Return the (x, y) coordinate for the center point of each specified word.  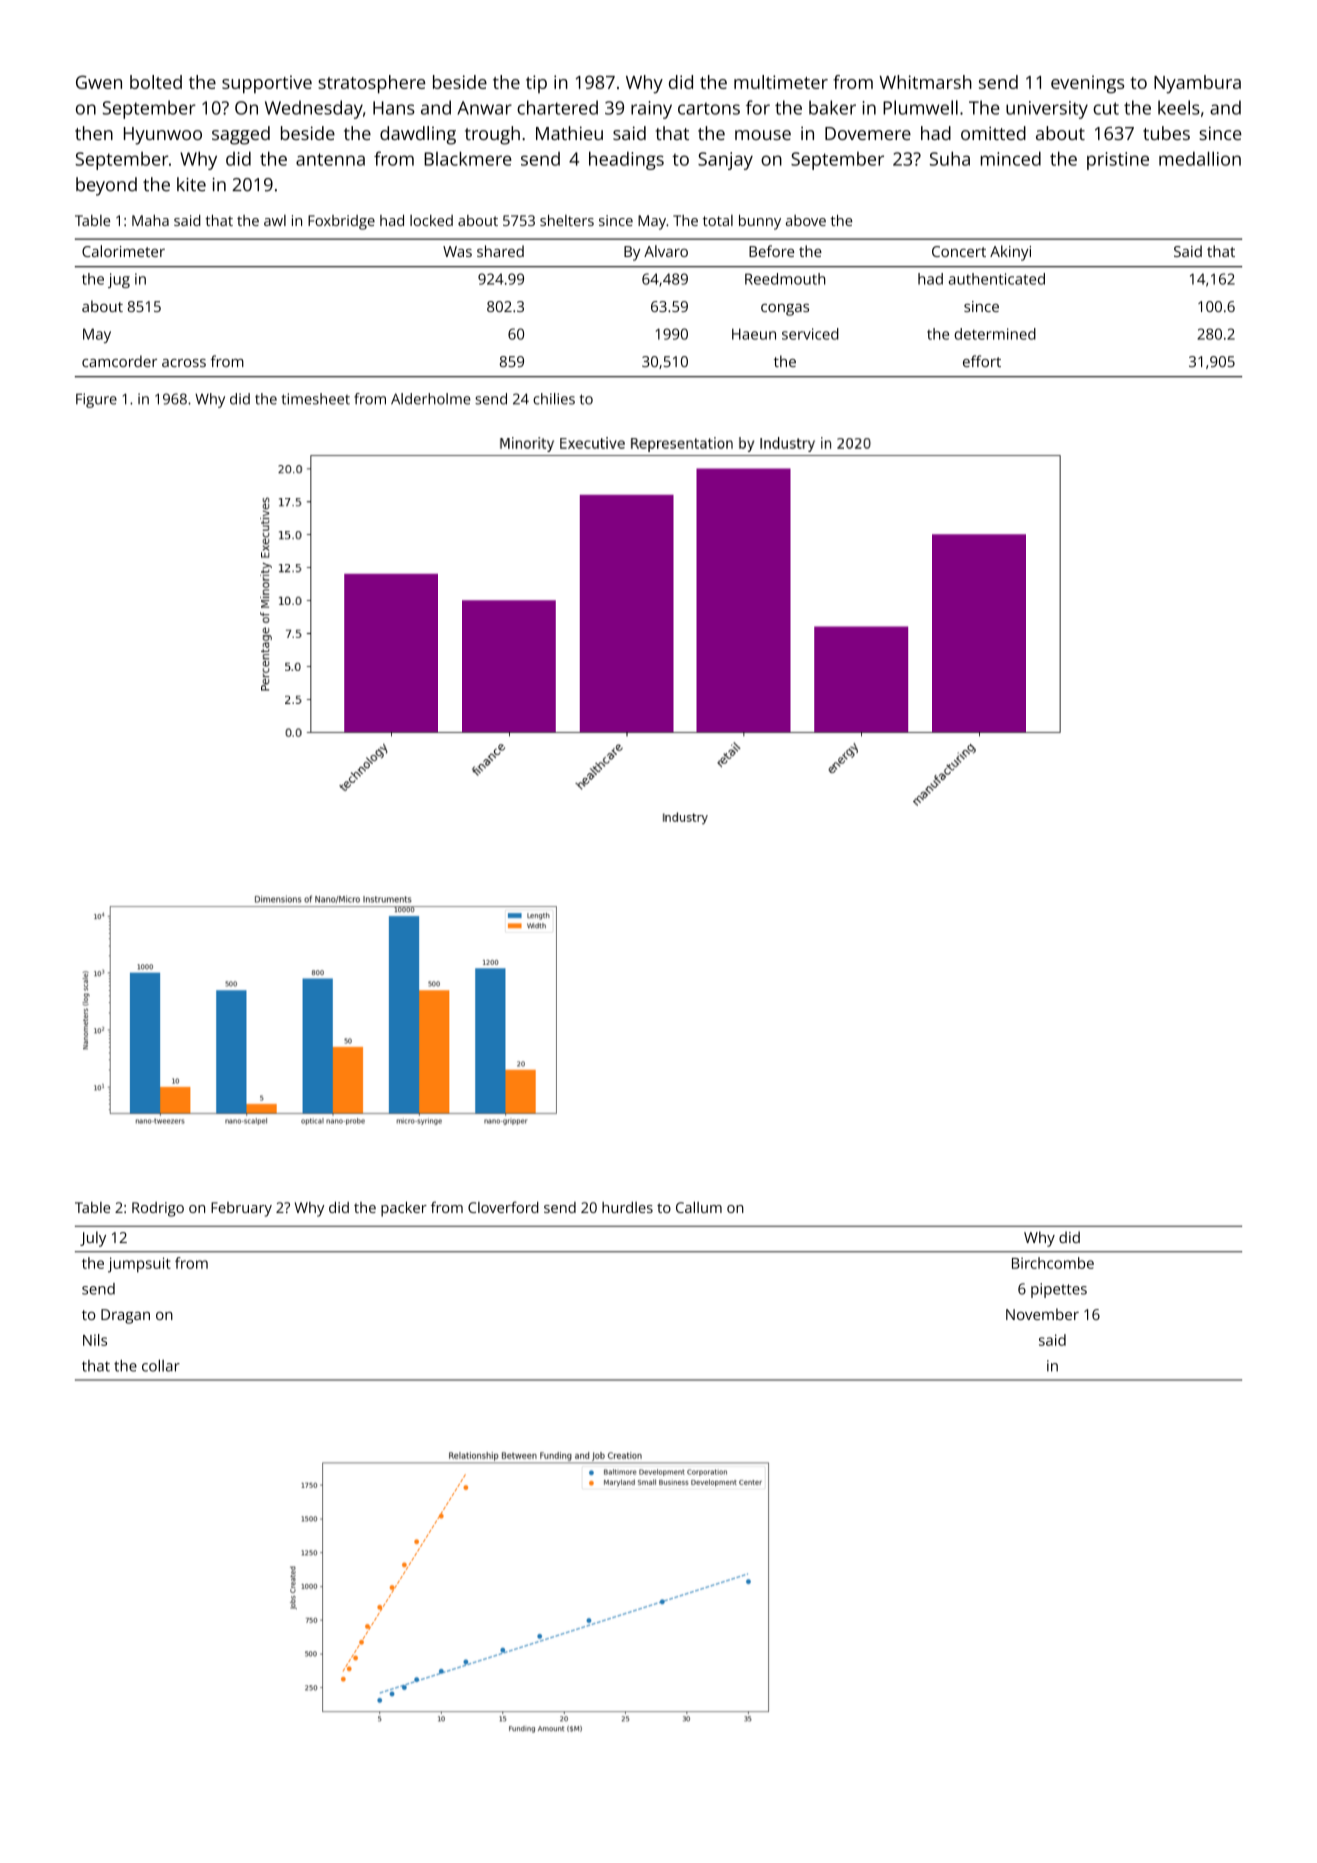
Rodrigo (158, 1209)
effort (982, 361)
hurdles (627, 1207)
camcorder (119, 361)
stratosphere (371, 84)
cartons (709, 108)
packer (404, 1209)
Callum (699, 1207)
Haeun (754, 334)
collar (161, 1365)
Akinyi (1010, 253)
